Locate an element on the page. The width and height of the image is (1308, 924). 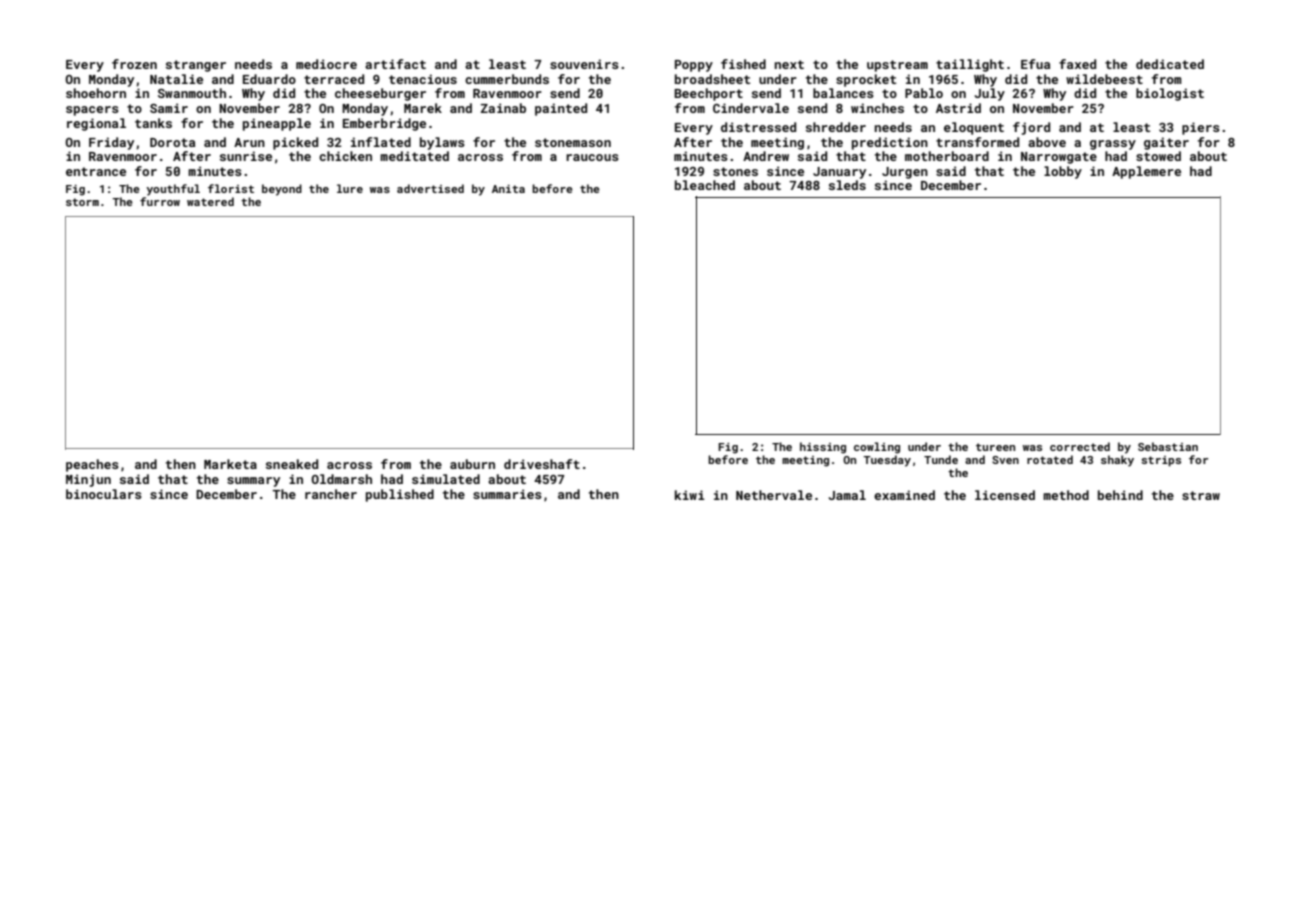
driveshaft is located at coordinates (542, 464).
